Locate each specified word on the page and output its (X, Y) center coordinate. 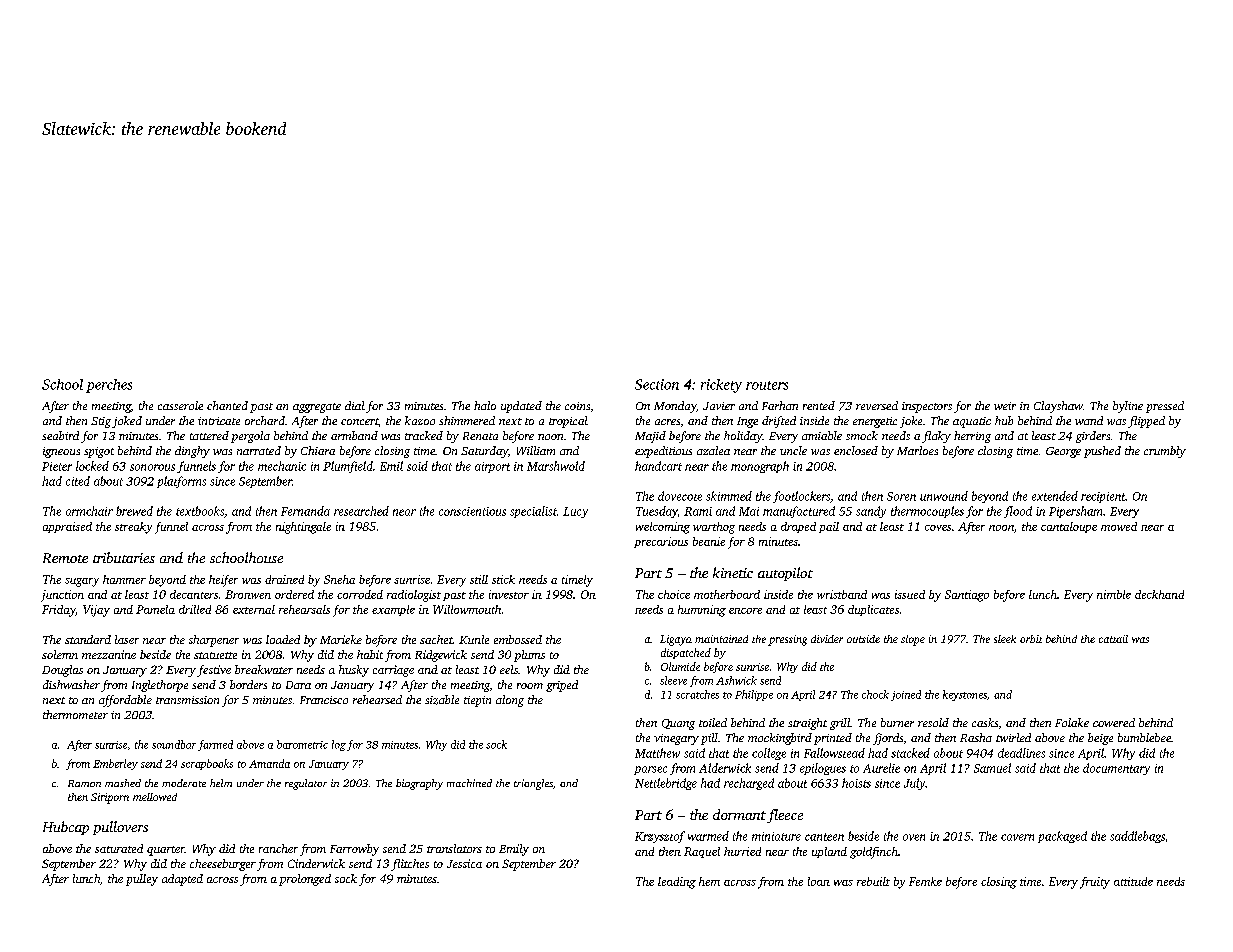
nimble (1114, 594)
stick (503, 579)
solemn (60, 654)
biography (419, 784)
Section (657, 384)
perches (109, 386)
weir (1005, 406)
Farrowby (354, 850)
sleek (1005, 639)
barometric (302, 744)
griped (562, 686)
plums (529, 656)
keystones (965, 695)
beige (1100, 739)
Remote (65, 558)
